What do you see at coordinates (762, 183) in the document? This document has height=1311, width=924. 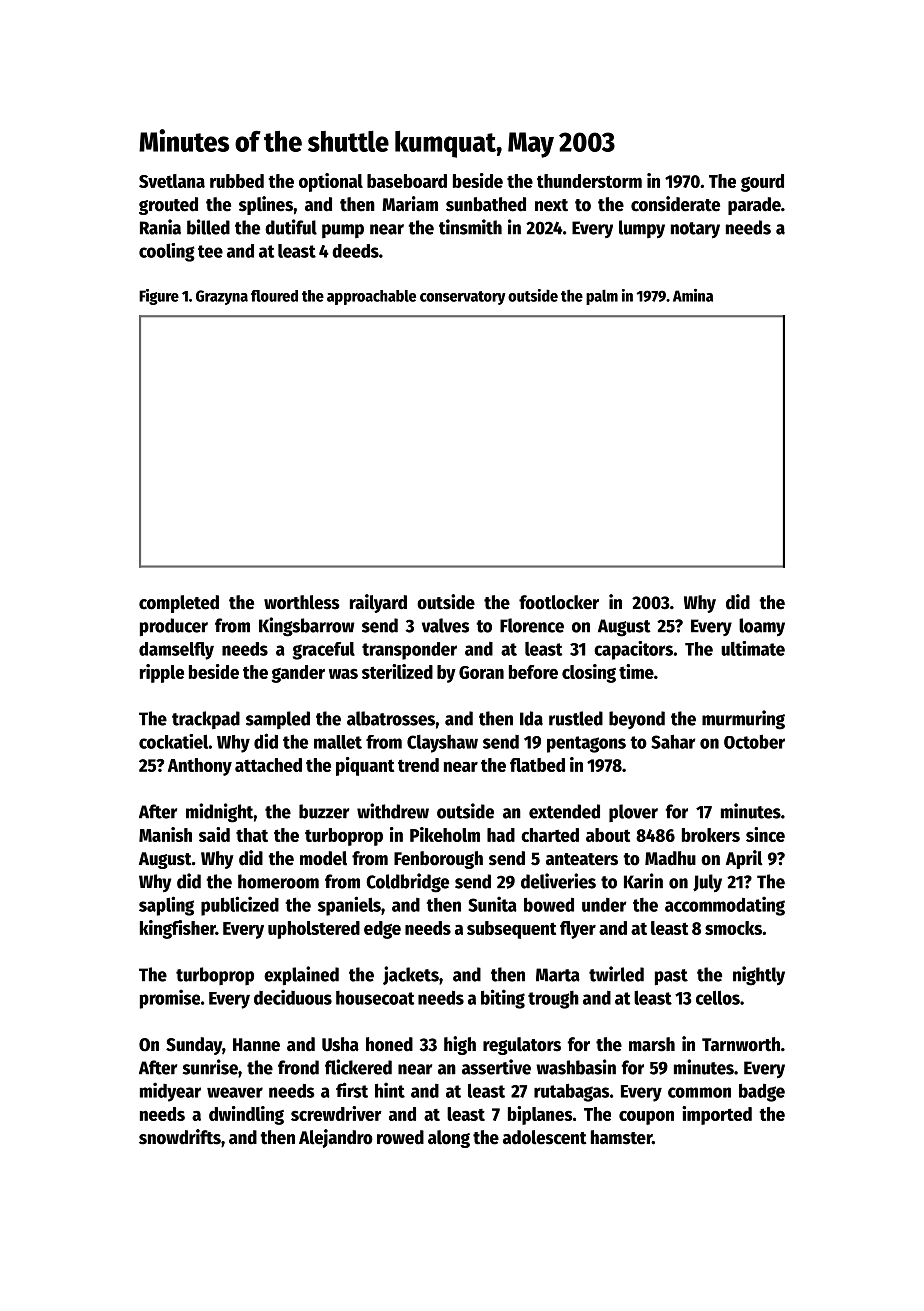 I see `gourd` at bounding box center [762, 183].
